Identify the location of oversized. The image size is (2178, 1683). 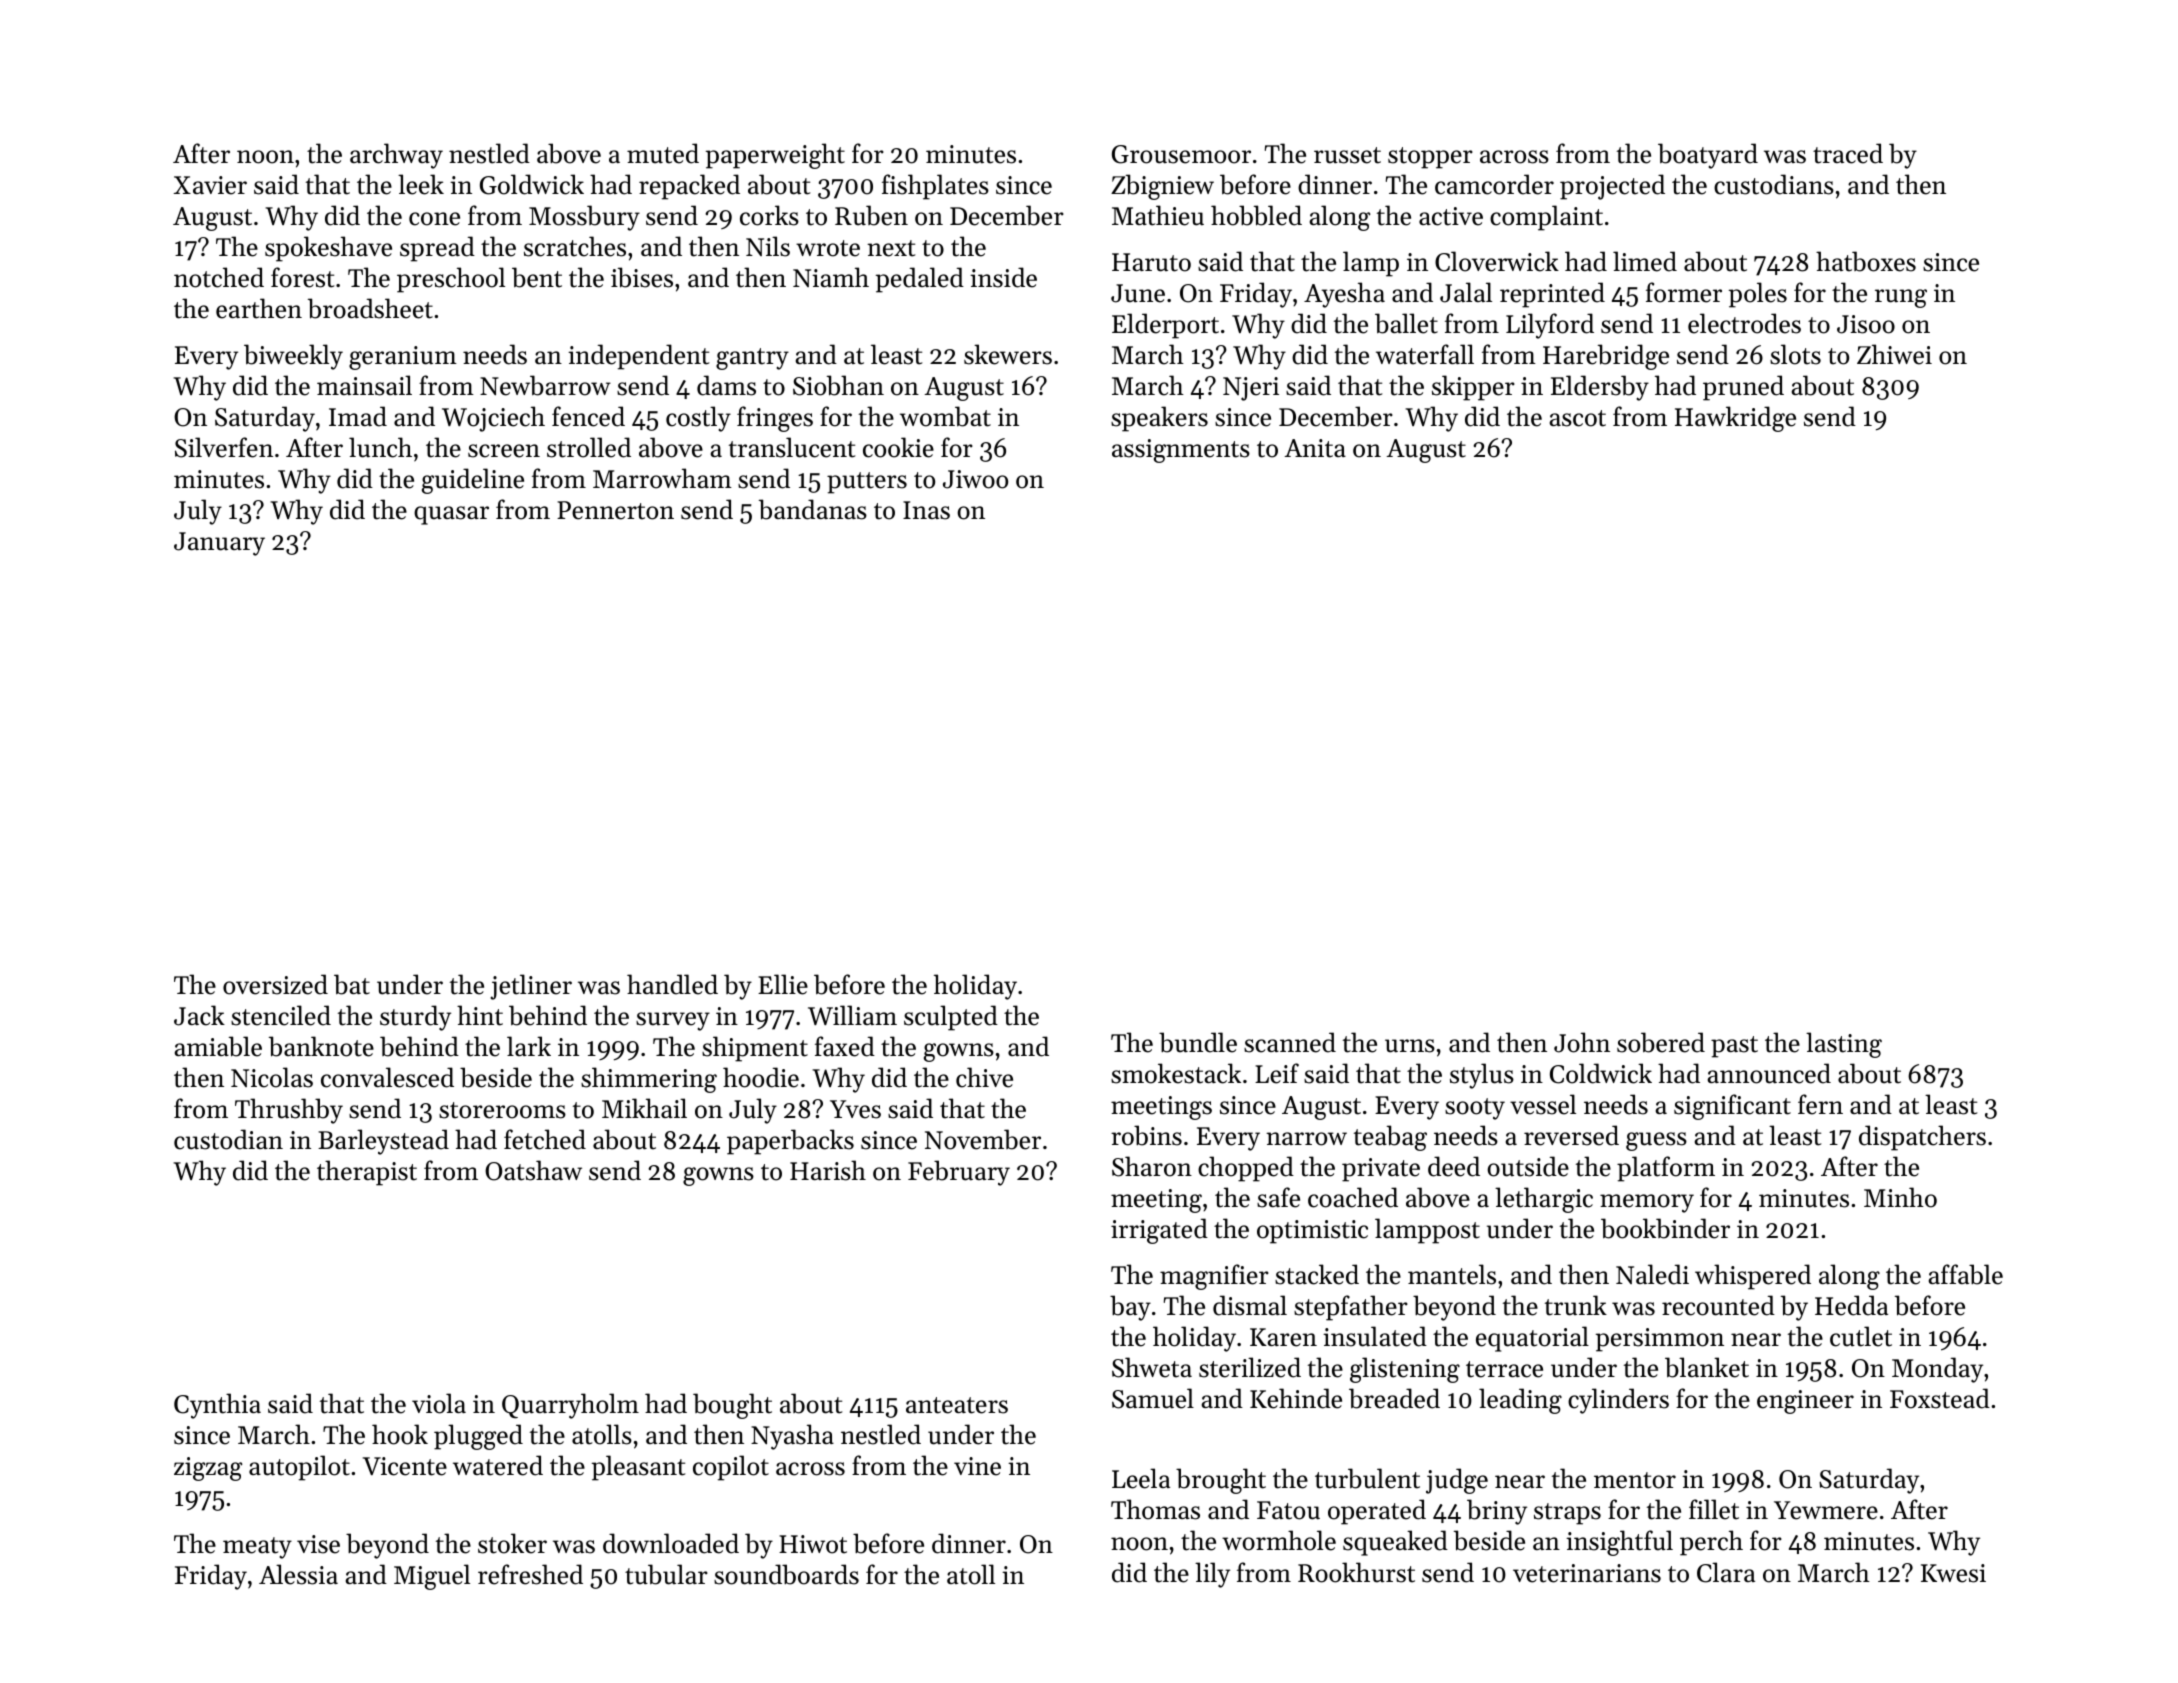
(275, 984).
